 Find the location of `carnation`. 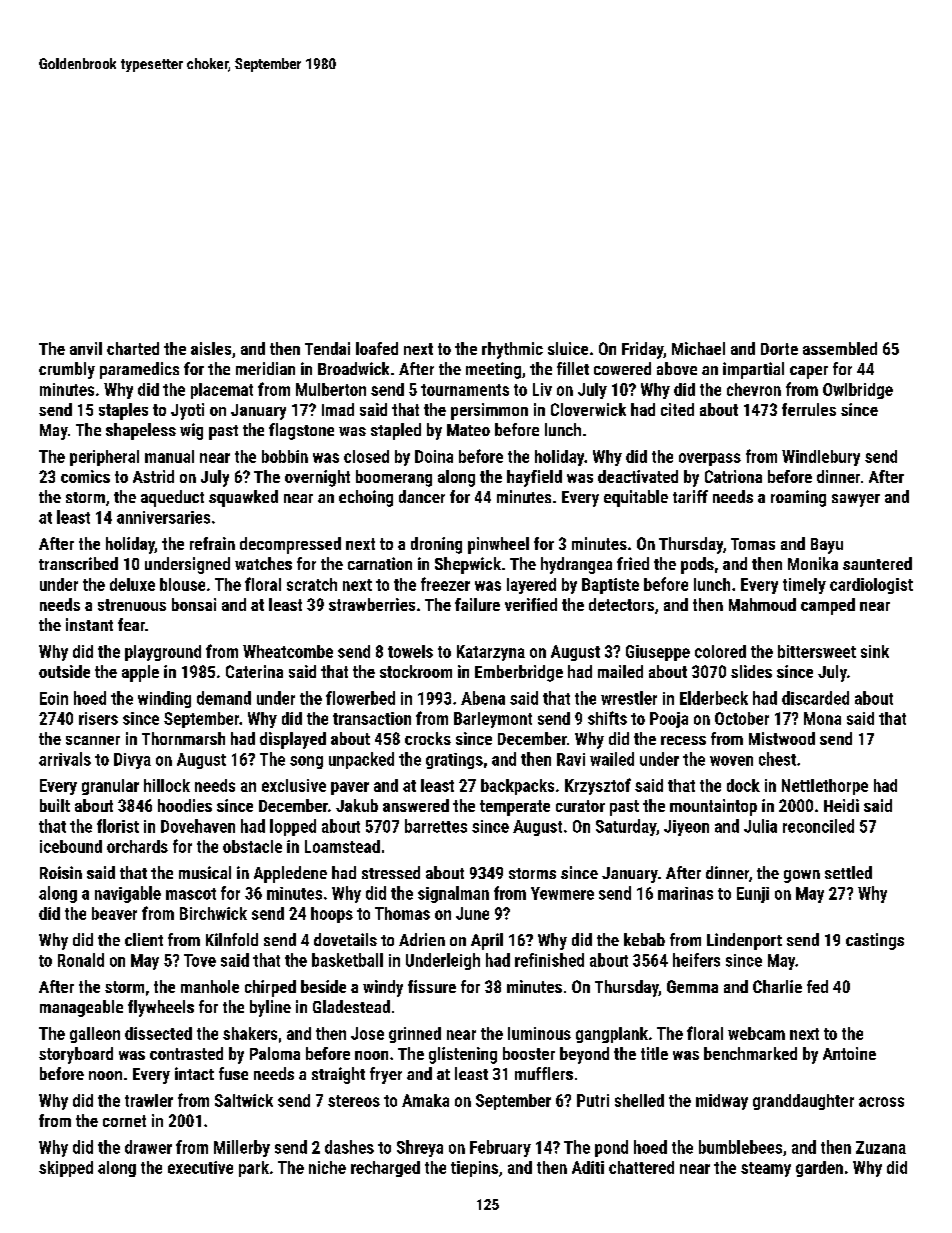

carnation is located at coordinates (380, 563).
